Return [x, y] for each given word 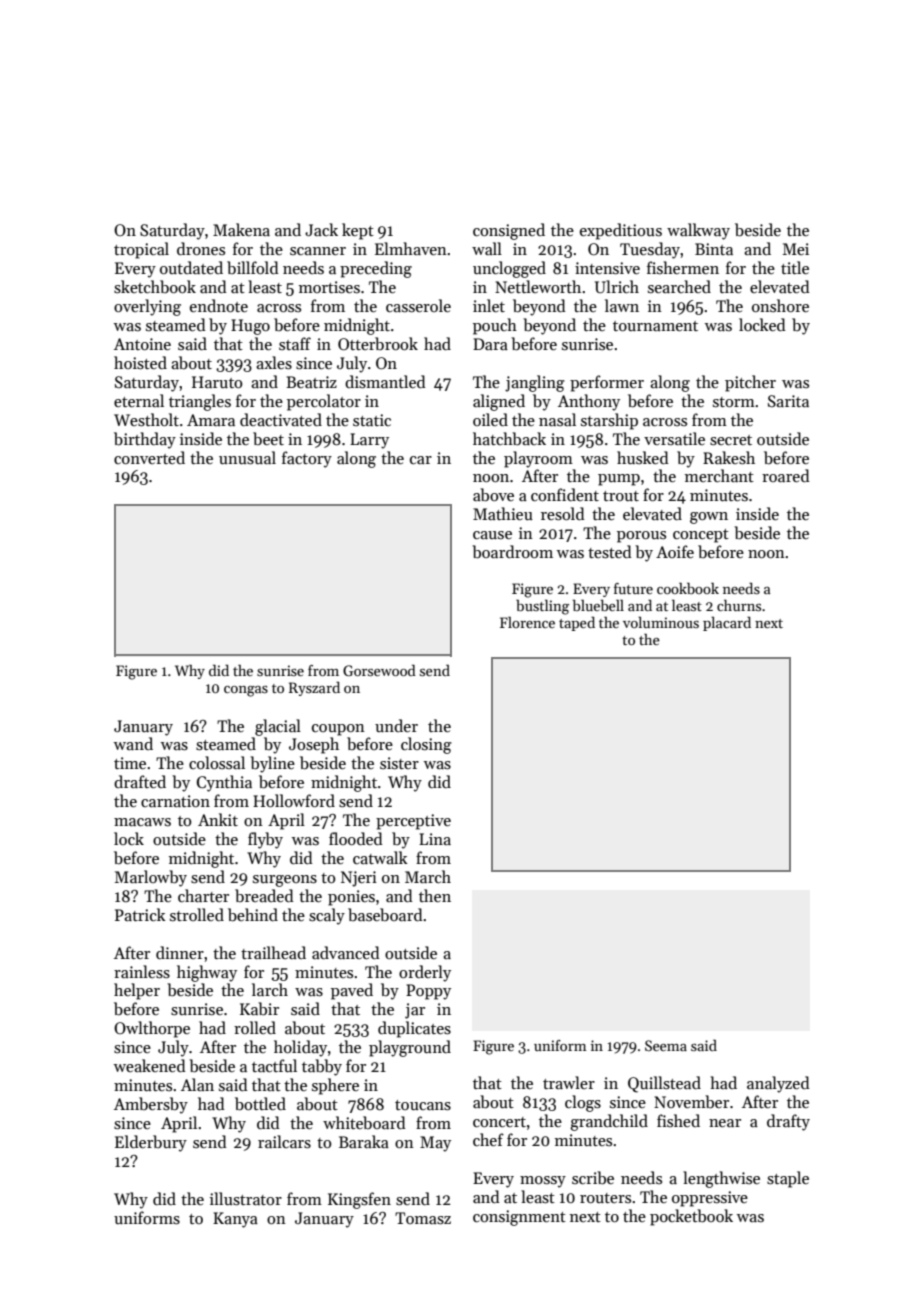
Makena [241, 229]
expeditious [621, 231]
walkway [698, 231]
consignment [519, 1218]
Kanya [235, 1220]
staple [788, 1179]
